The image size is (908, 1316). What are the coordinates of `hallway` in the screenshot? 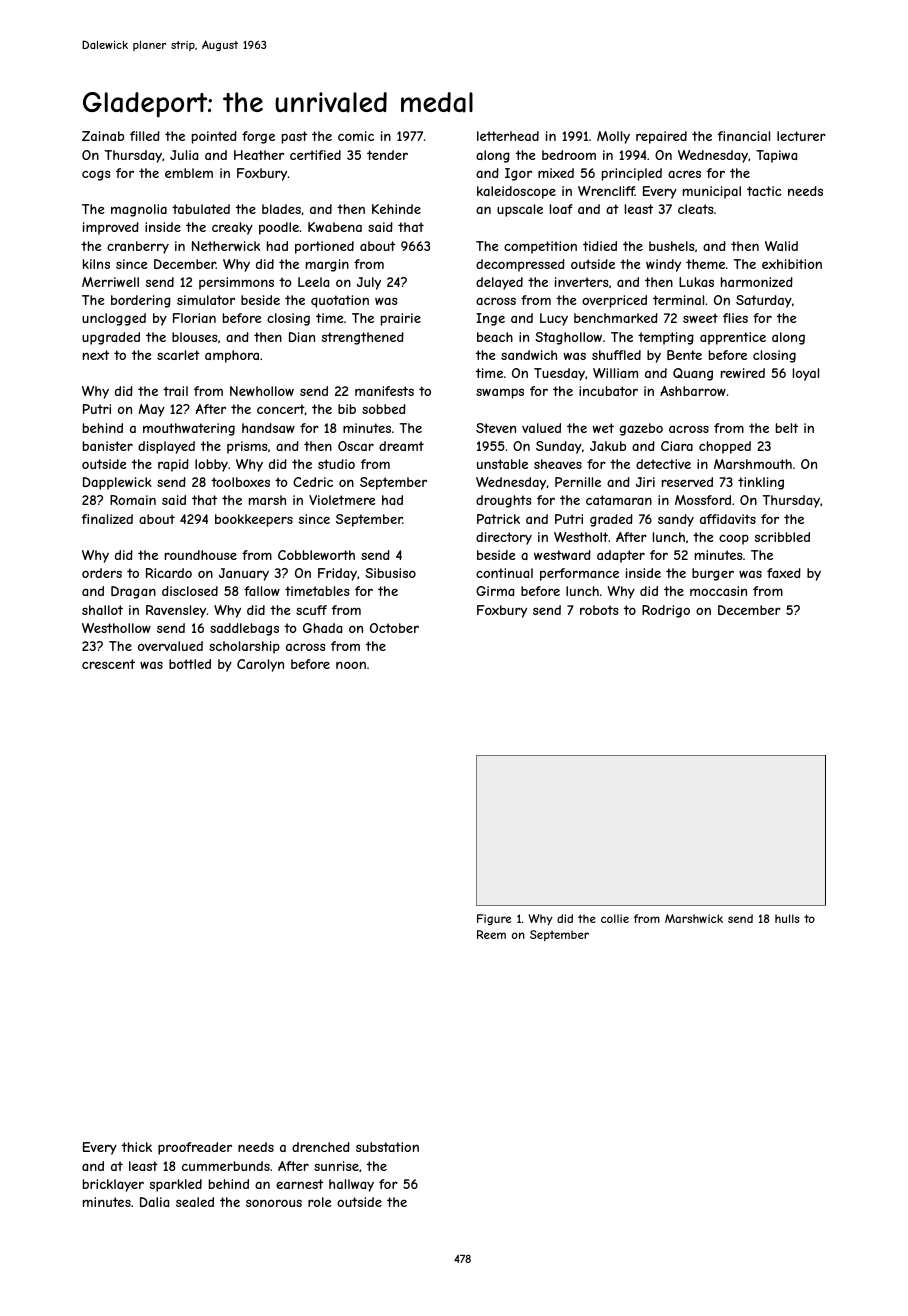 It's located at (351, 1185).
